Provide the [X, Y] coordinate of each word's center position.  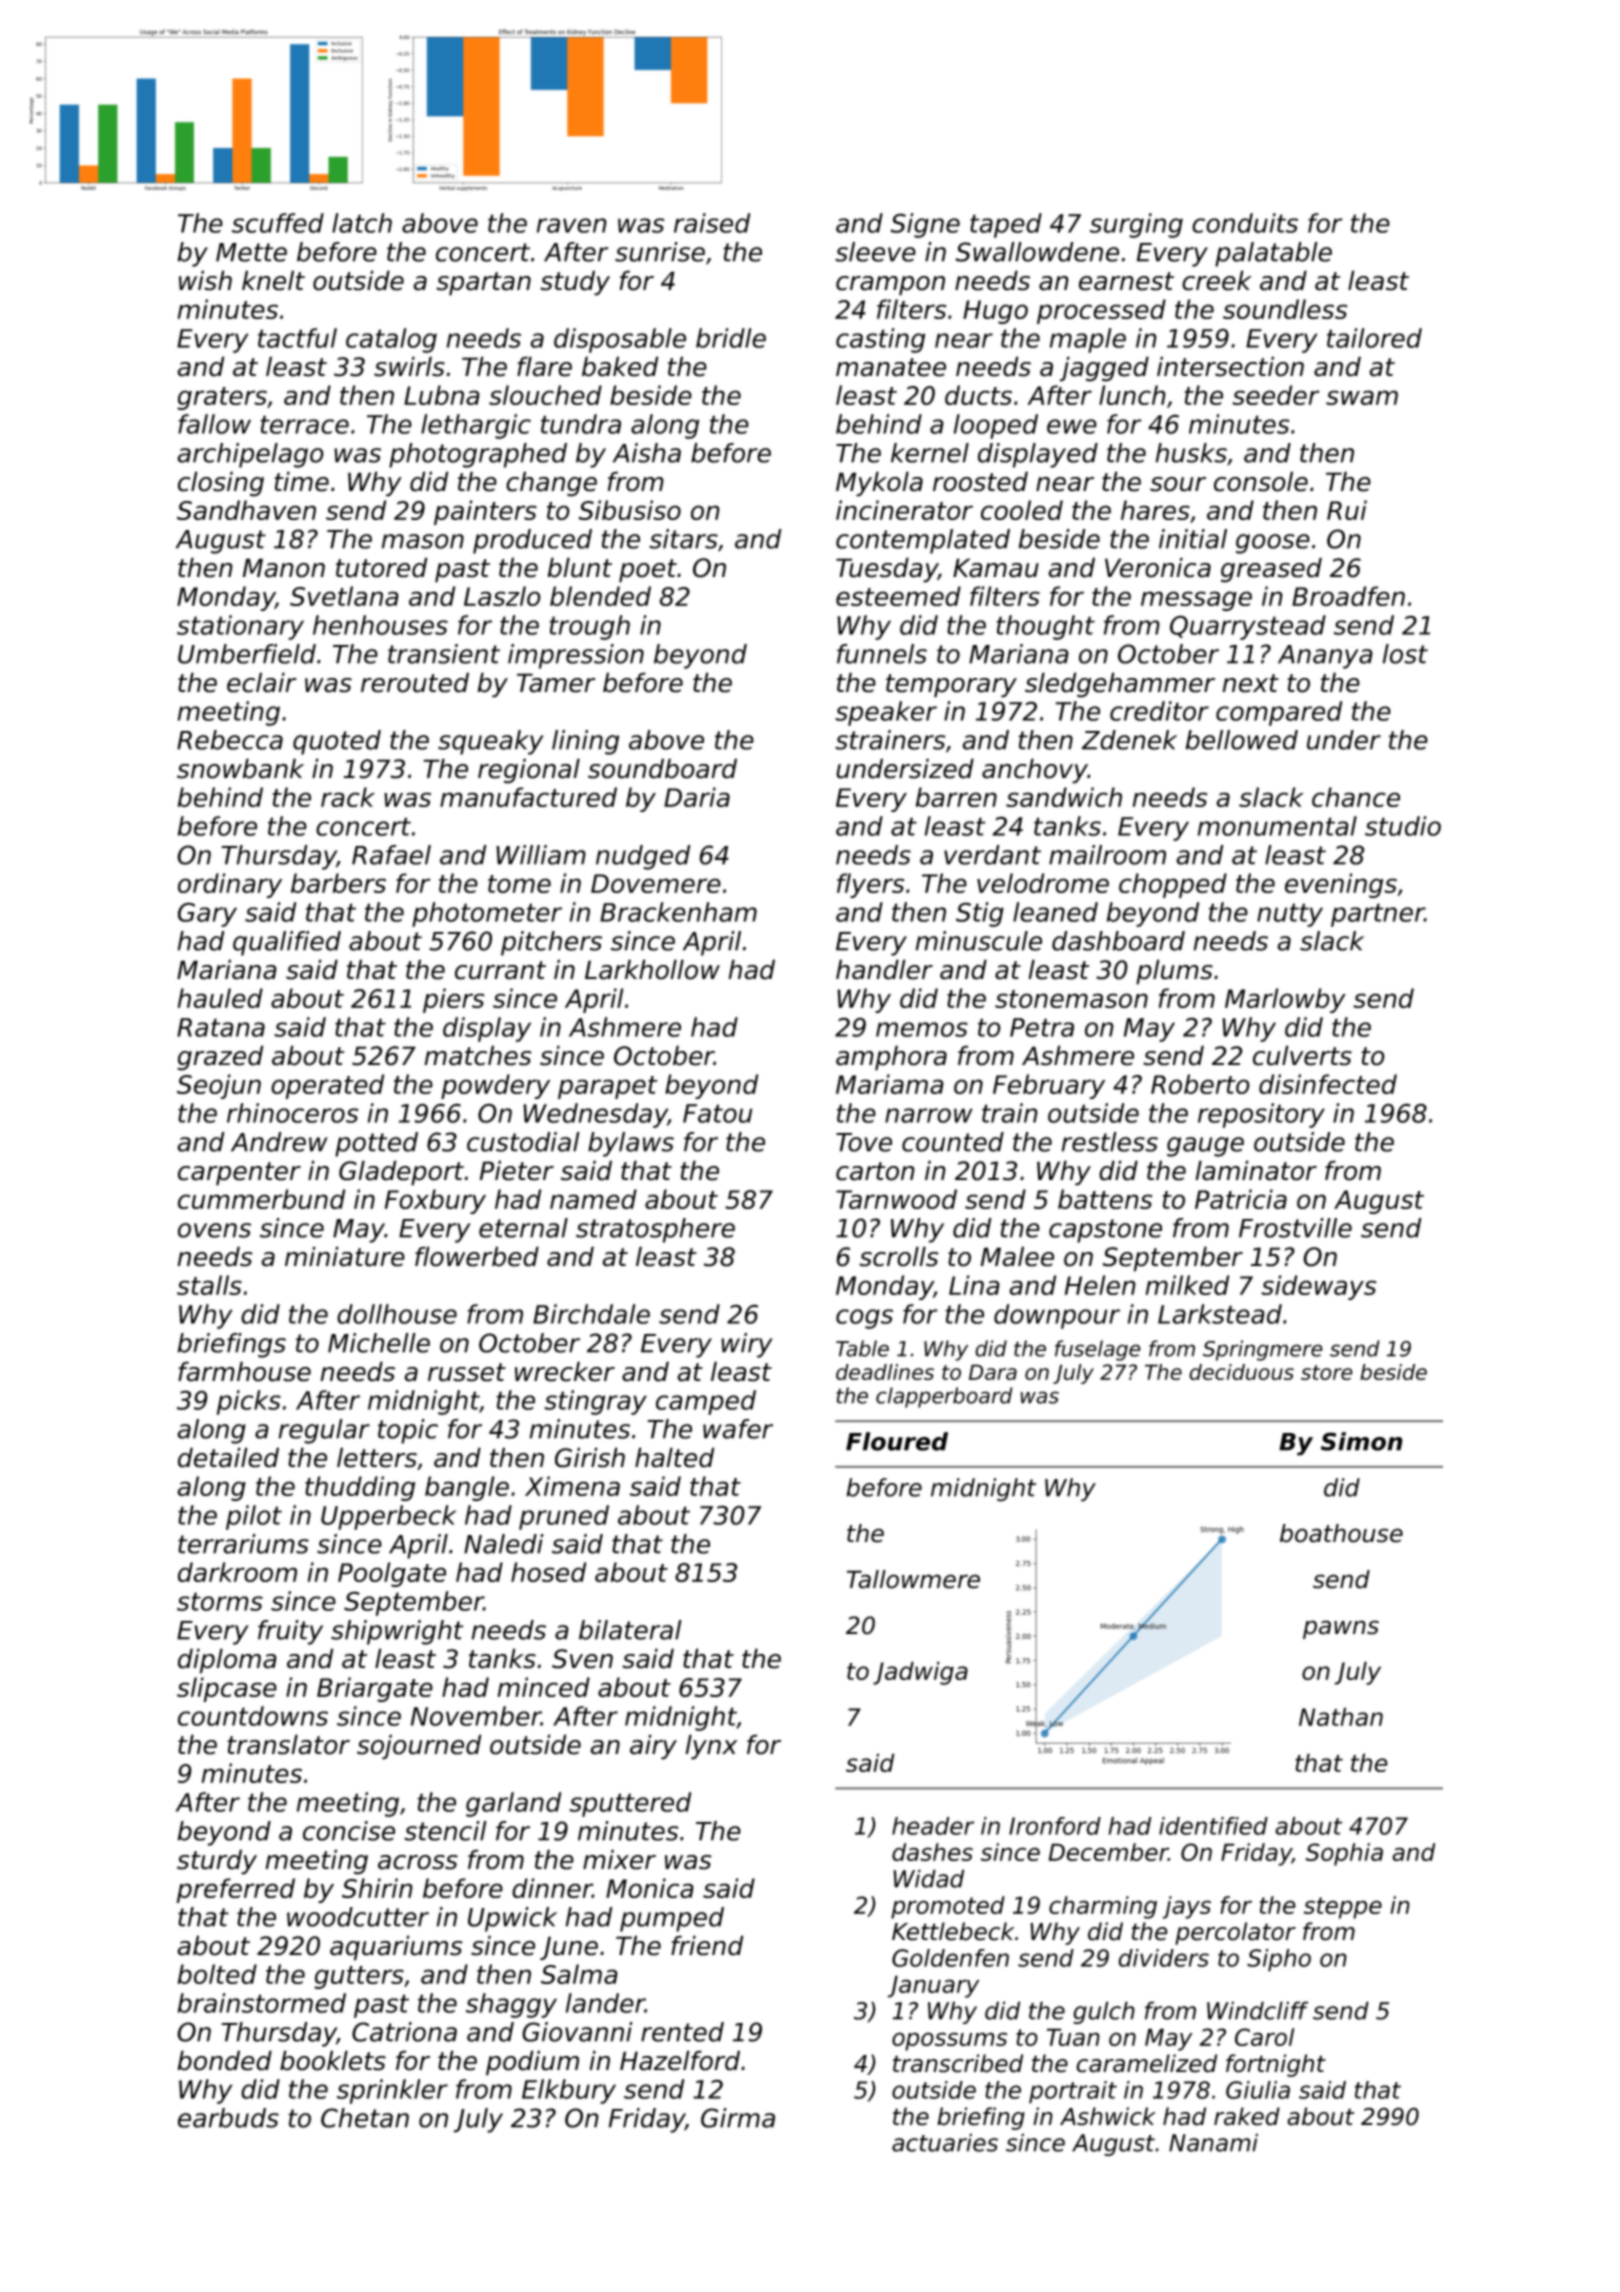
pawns [1341, 1629]
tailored [1374, 338]
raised [712, 223]
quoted [337, 742]
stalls [209, 1285]
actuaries [945, 2142]
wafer [738, 1429]
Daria [697, 797]
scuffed [278, 223]
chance [1356, 797]
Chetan [365, 2118]
